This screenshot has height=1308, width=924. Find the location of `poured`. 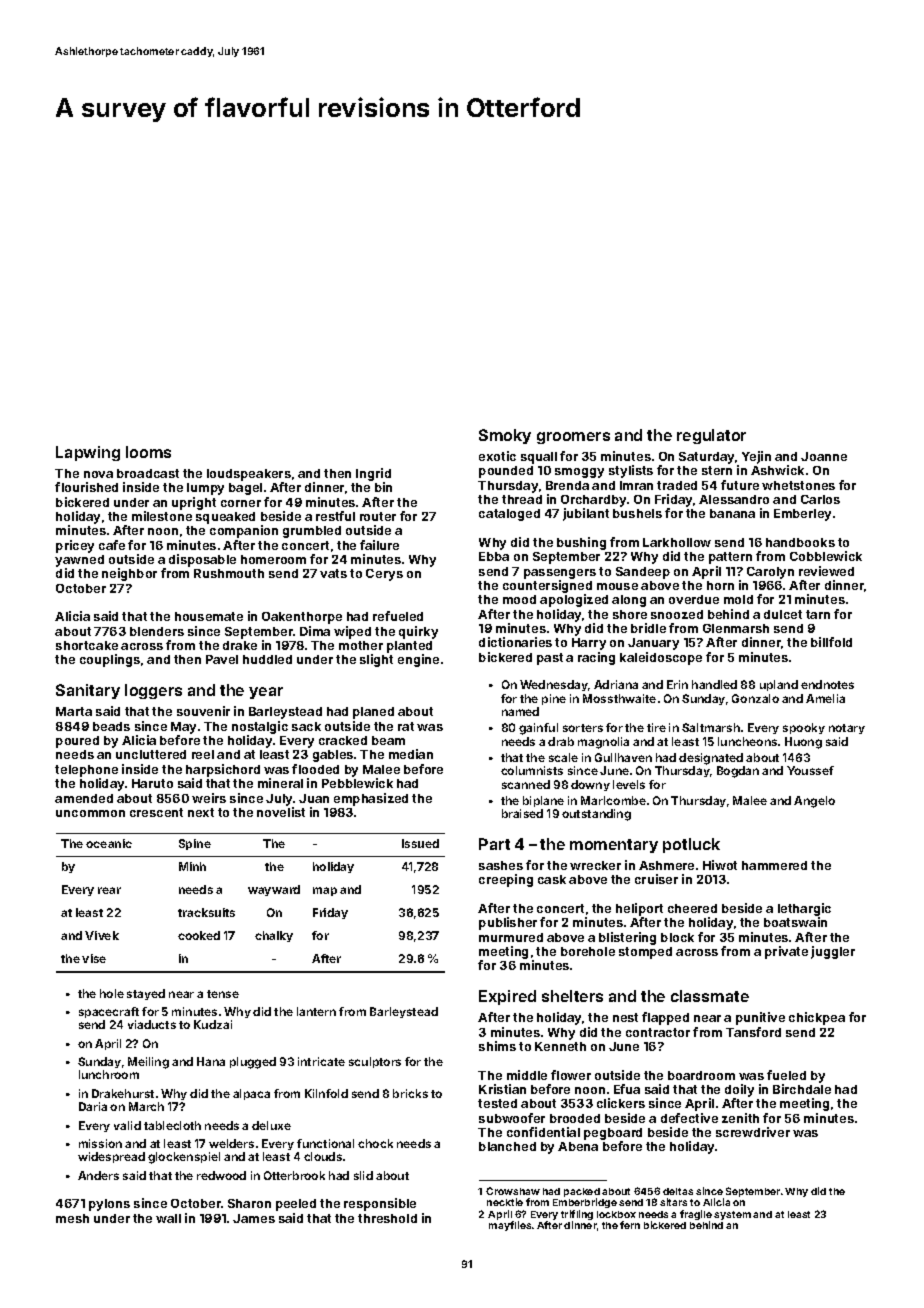

poured is located at coordinates (77, 742).
